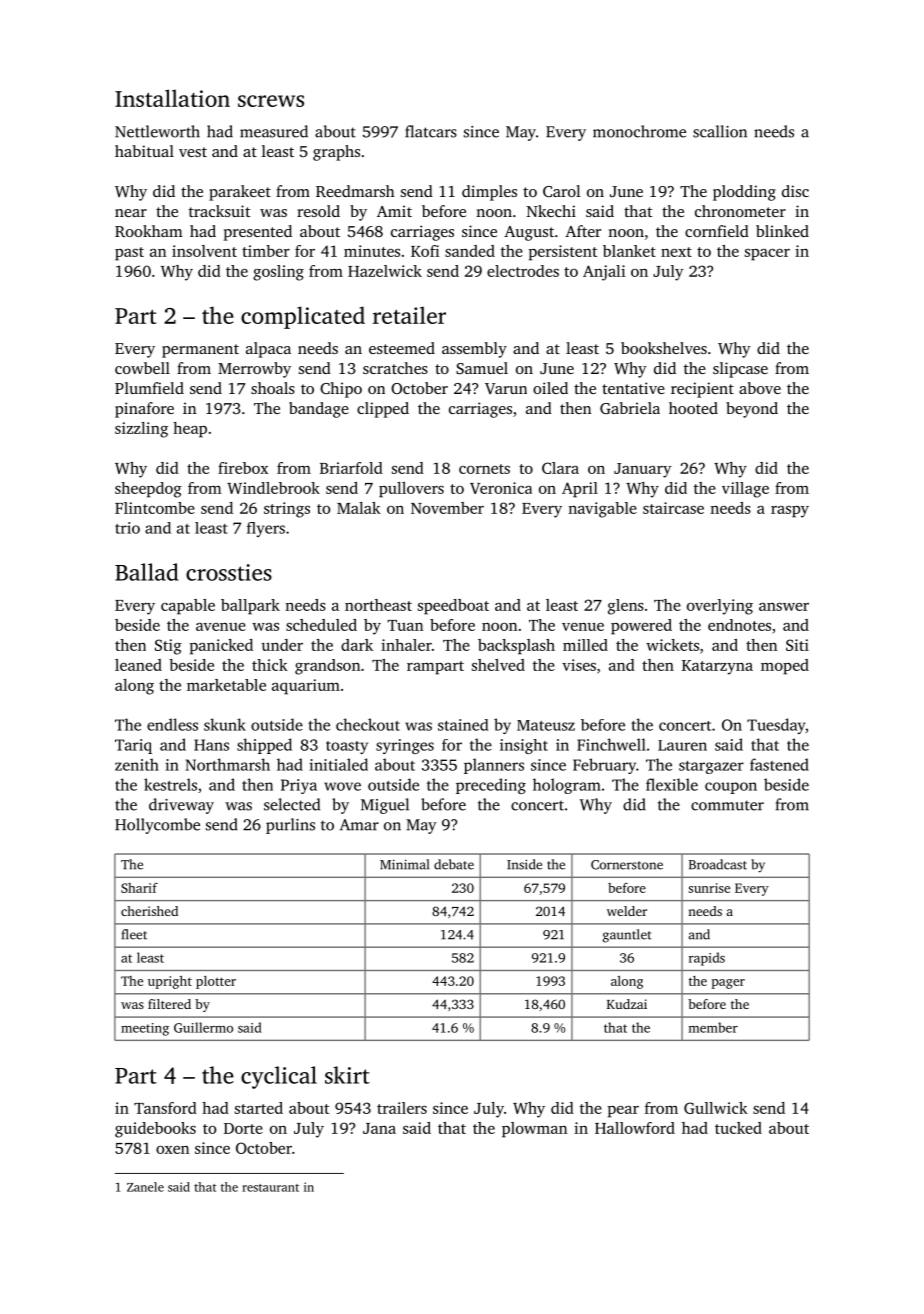 This screenshot has height=1314, width=924. What do you see at coordinates (738, 1128) in the screenshot?
I see `tucked` at bounding box center [738, 1128].
